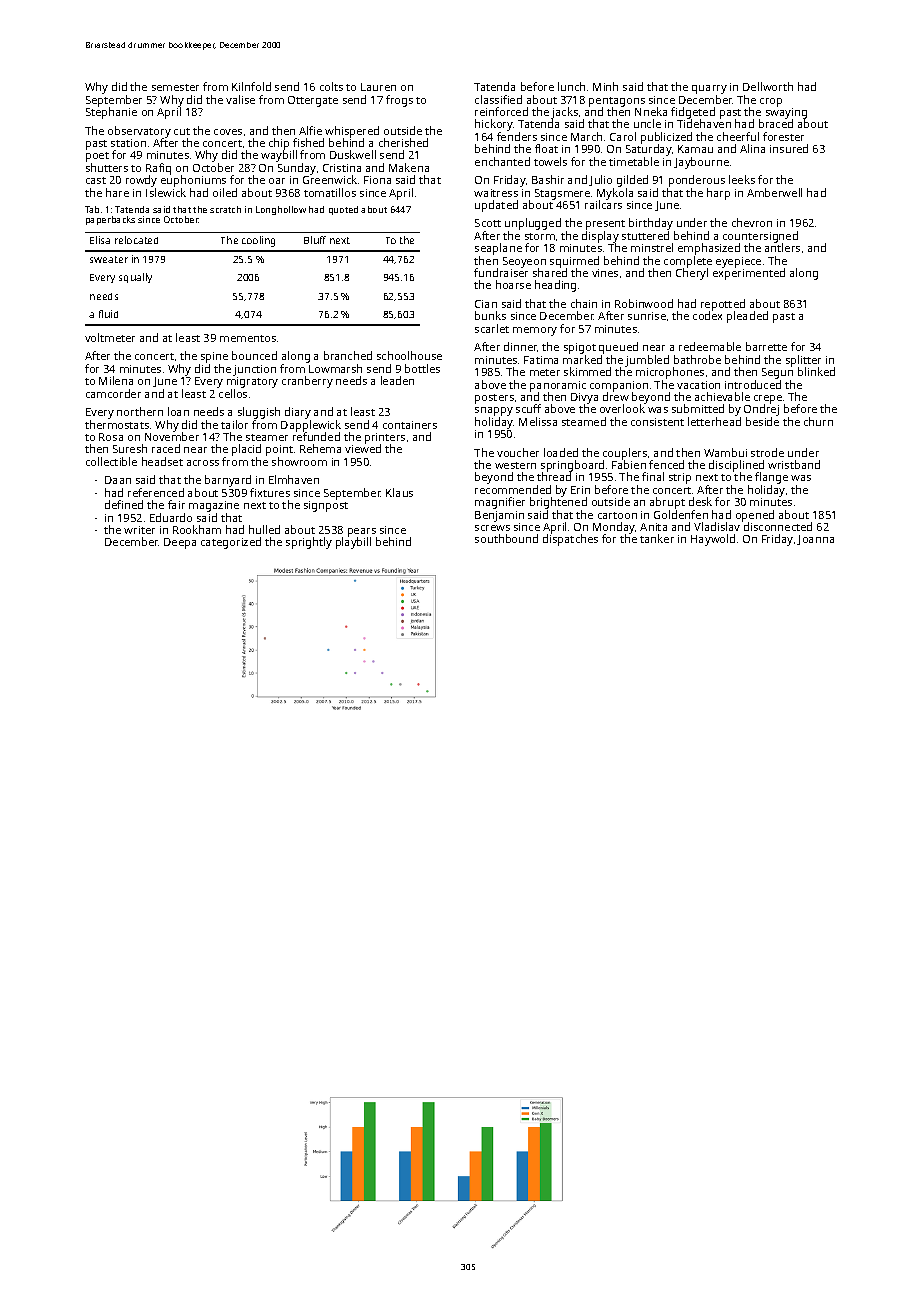 This document has width=924, height=1308. What do you see at coordinates (709, 89) in the document?
I see `quarry` at bounding box center [709, 89].
